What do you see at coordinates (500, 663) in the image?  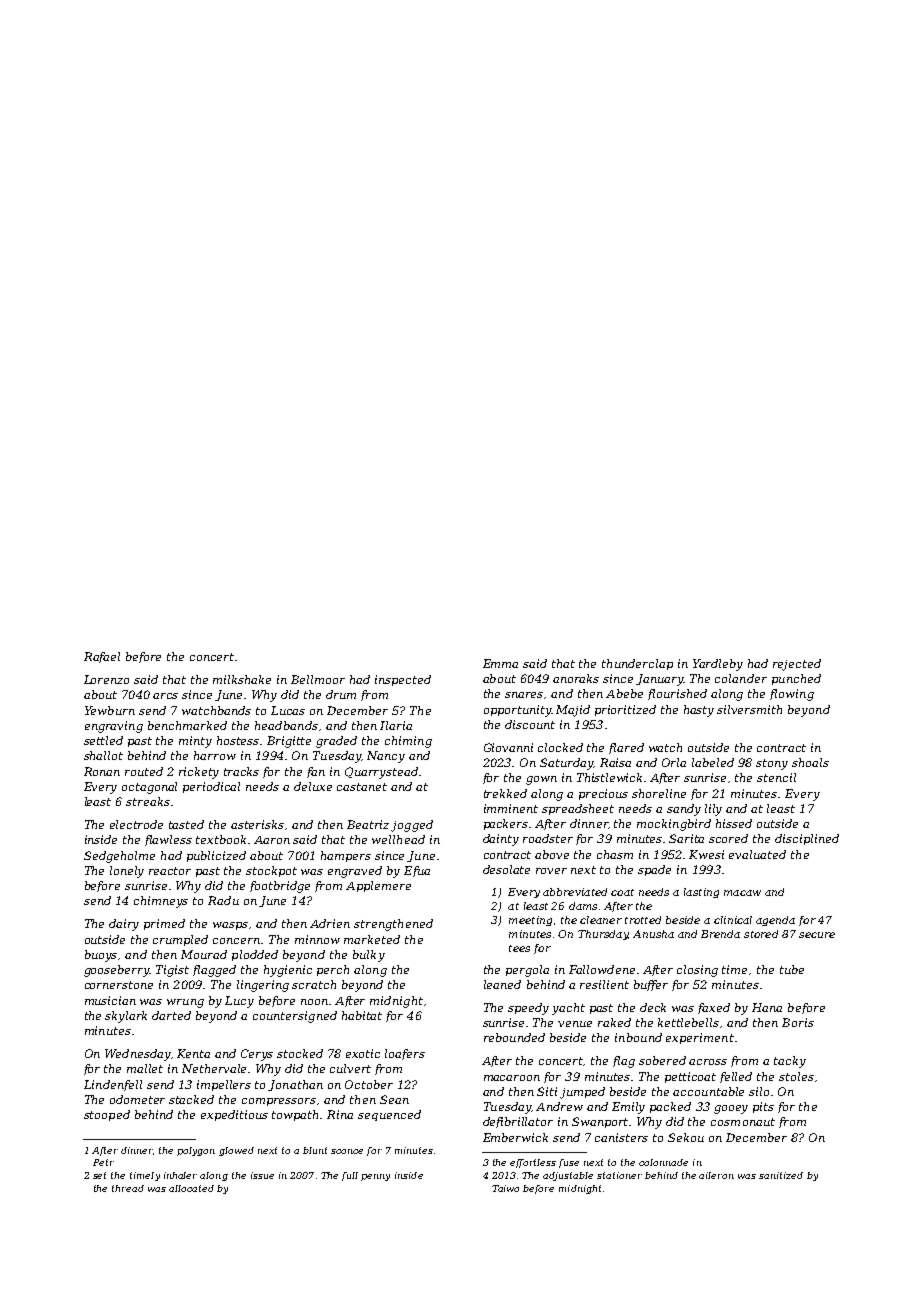 I see `Emma` at bounding box center [500, 663].
